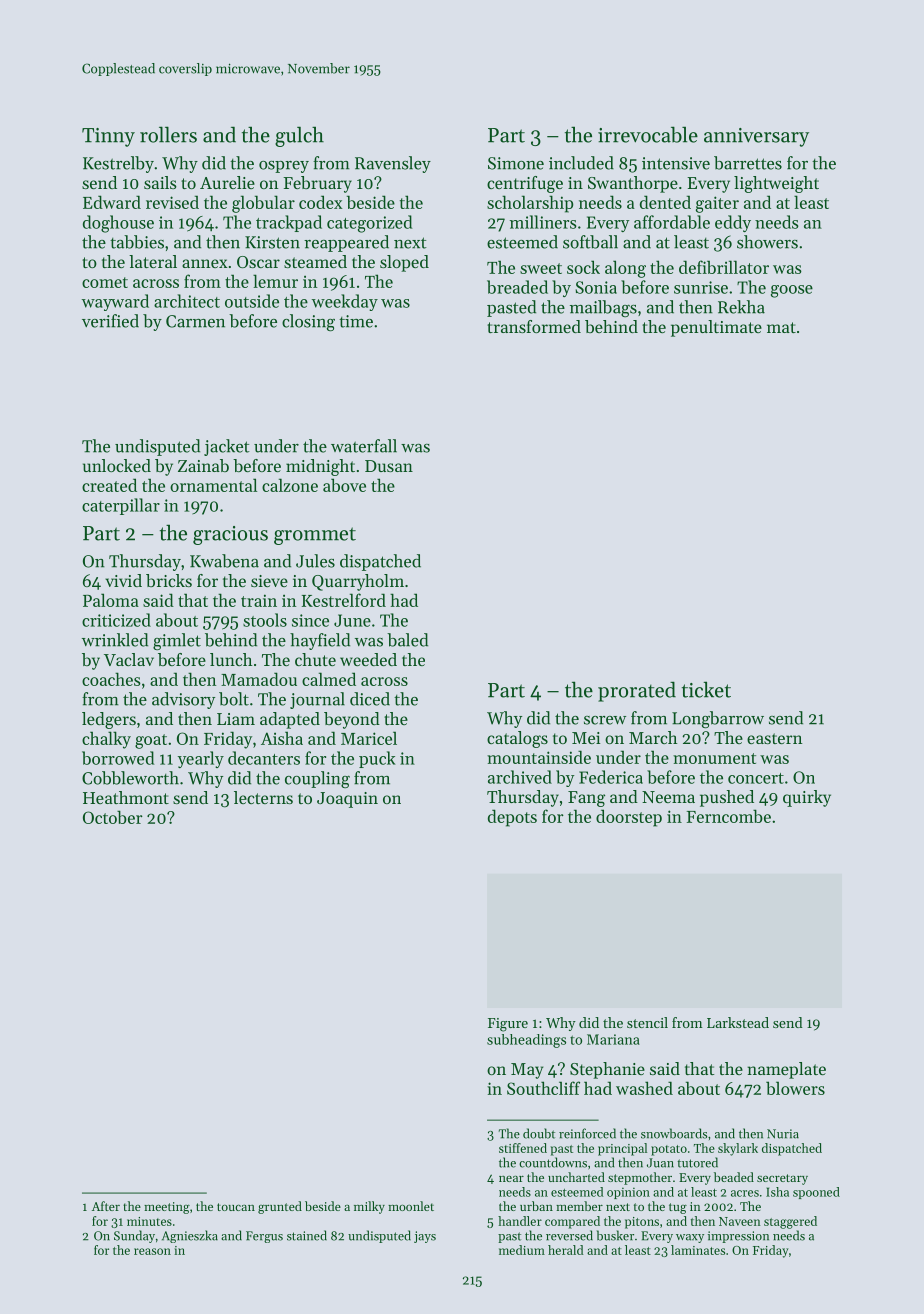  I want to click on baled, so click(407, 640).
